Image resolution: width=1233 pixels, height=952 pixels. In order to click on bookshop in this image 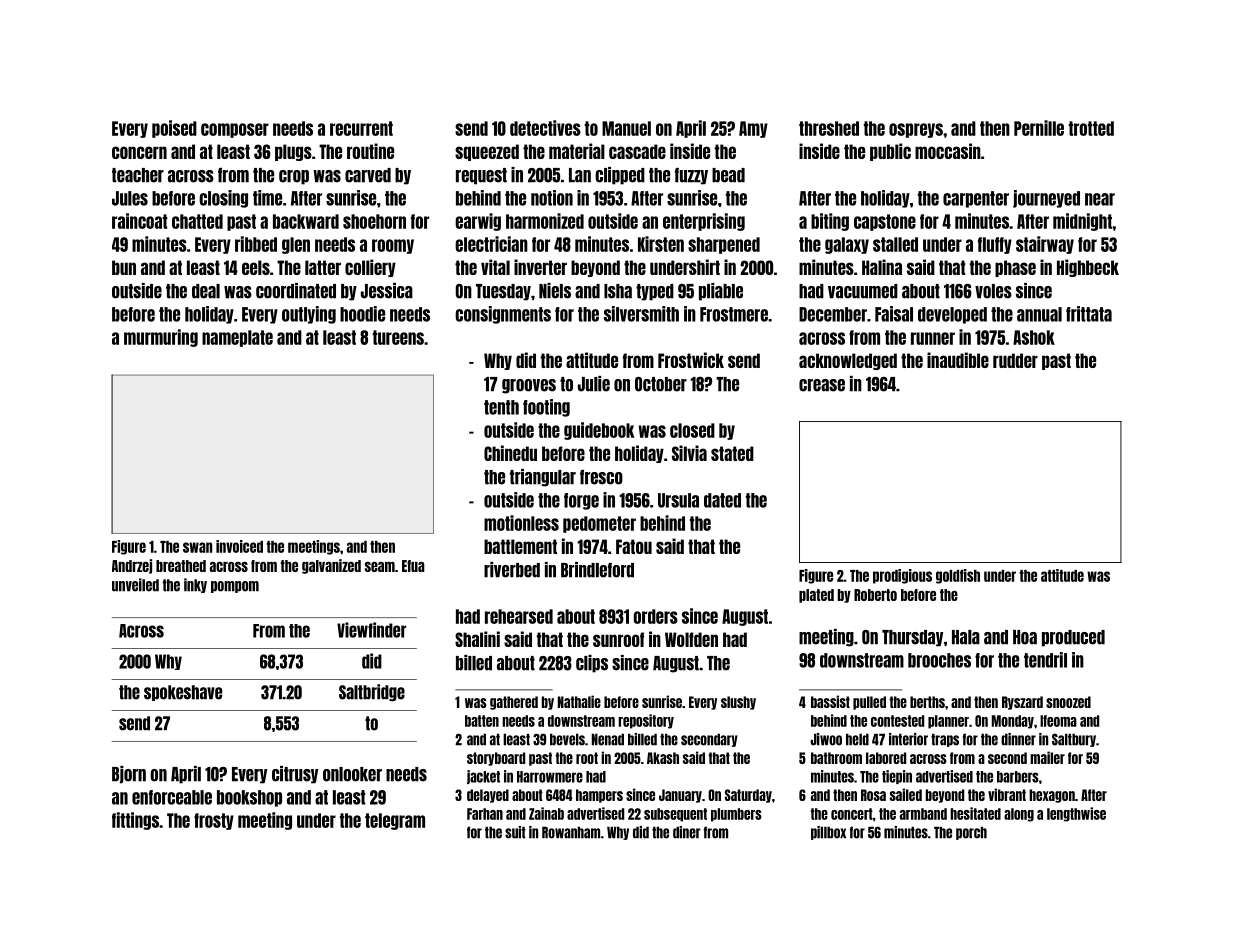, I will do `click(249, 798)`.
